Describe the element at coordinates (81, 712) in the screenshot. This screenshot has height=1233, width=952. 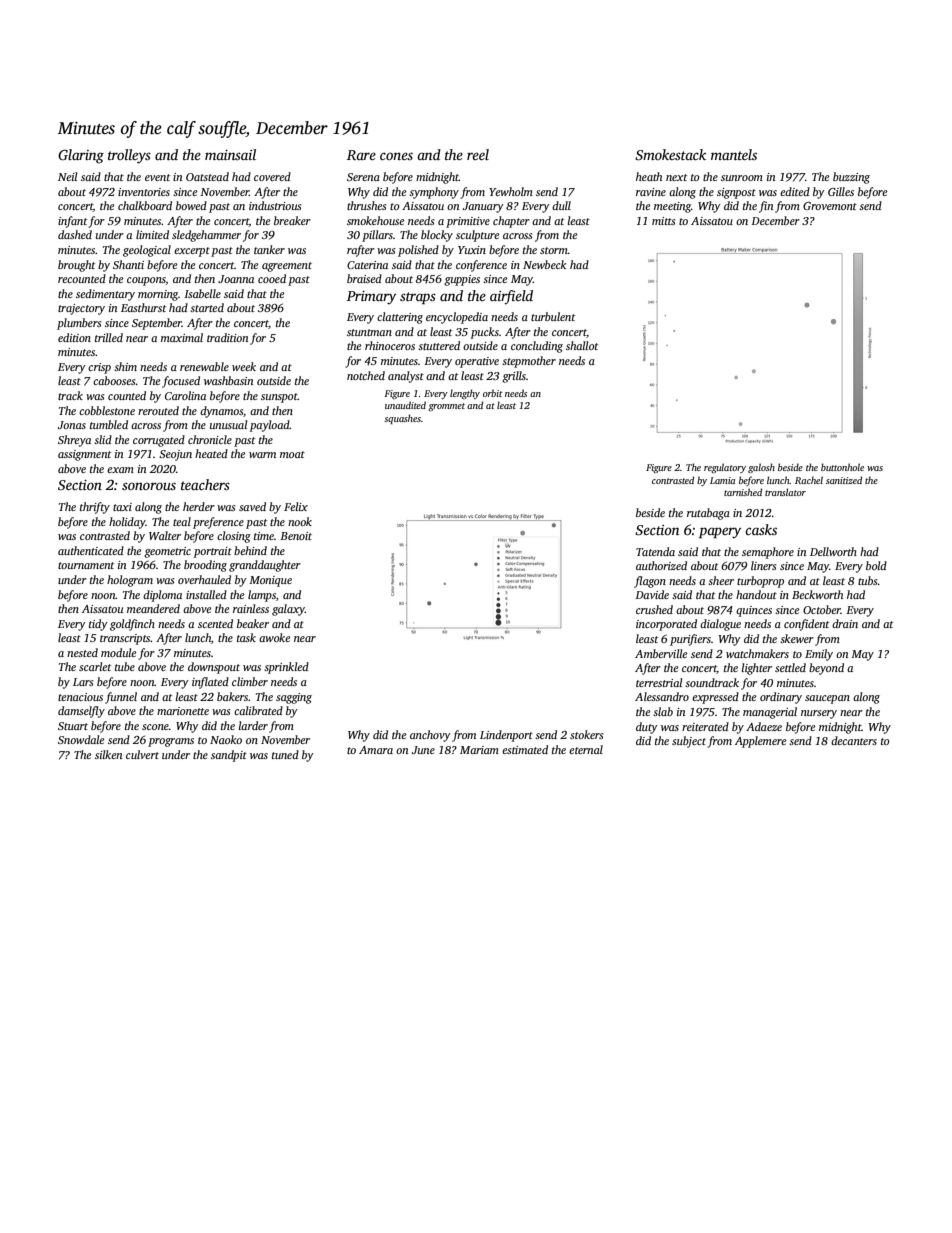
I see `damselfly` at that location.
